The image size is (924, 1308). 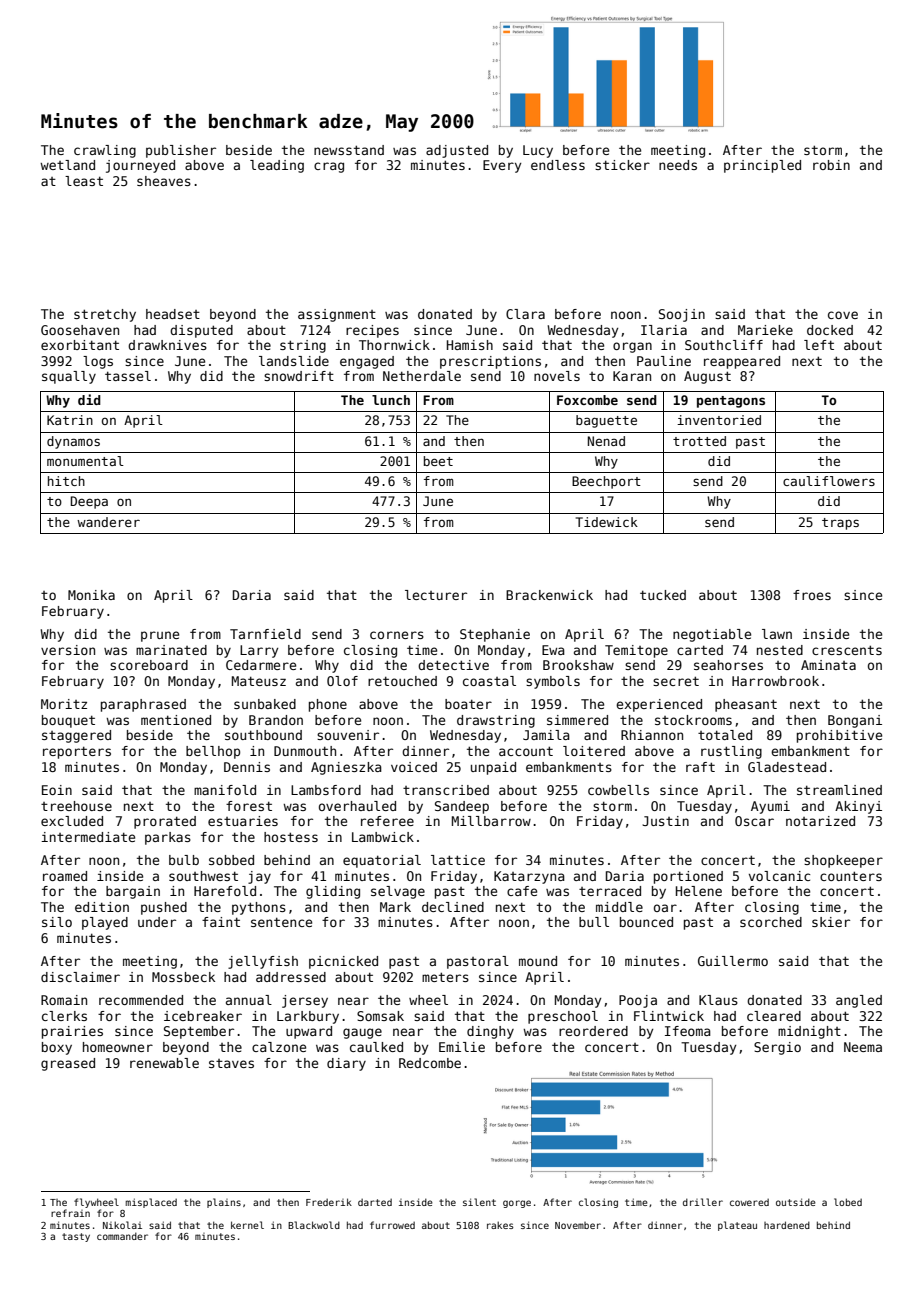 What do you see at coordinates (397, 635) in the image?
I see `corners` at bounding box center [397, 635].
